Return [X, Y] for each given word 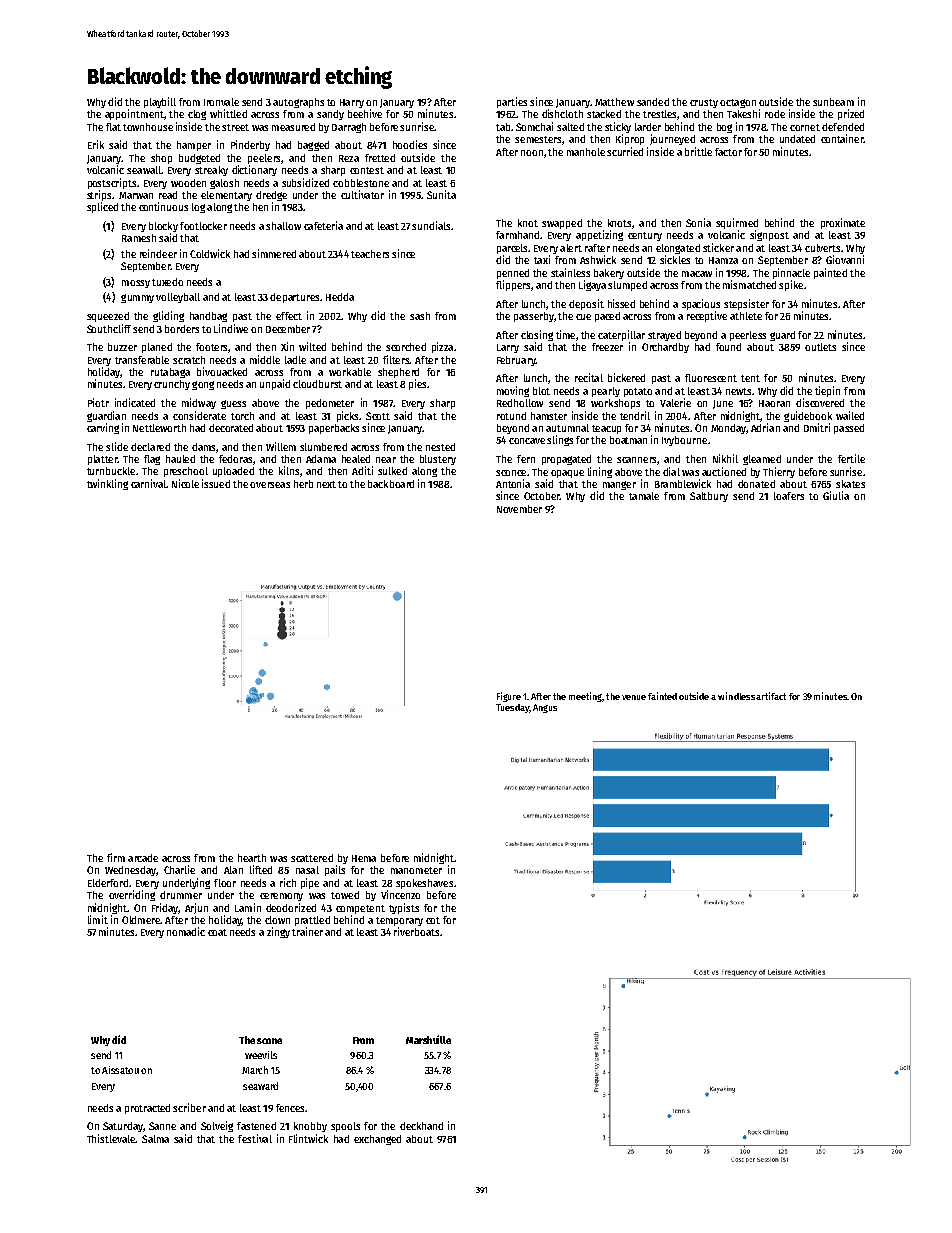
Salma [155, 1139]
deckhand [421, 1126]
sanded [653, 102]
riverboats [416, 931]
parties [512, 102]
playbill [160, 102]
